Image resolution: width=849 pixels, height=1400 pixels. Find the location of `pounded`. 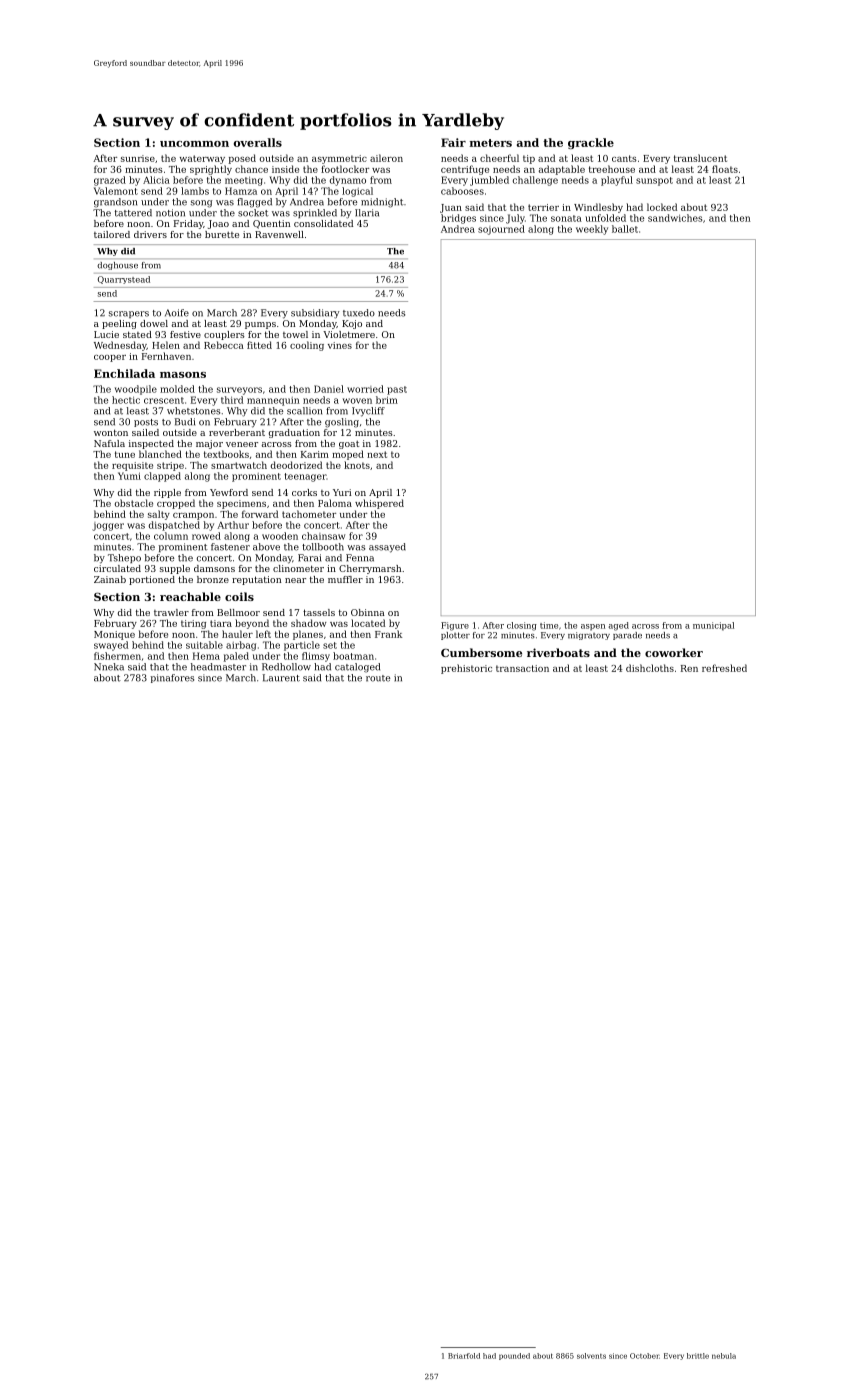

pounded is located at coordinates (514, 1356).
